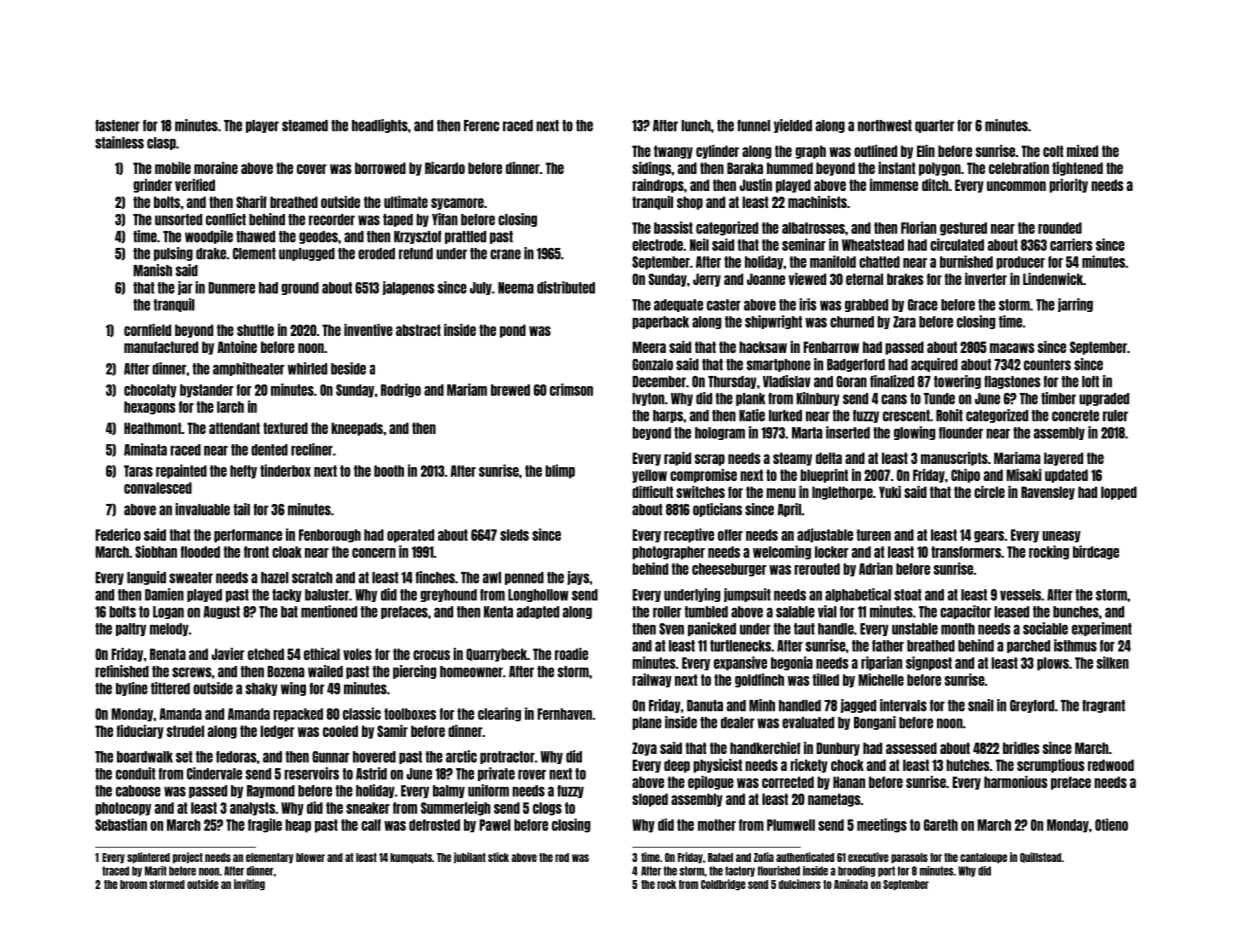 The width and height of the screenshot is (1233, 952). What do you see at coordinates (312, 578) in the screenshot?
I see `scratch` at bounding box center [312, 578].
